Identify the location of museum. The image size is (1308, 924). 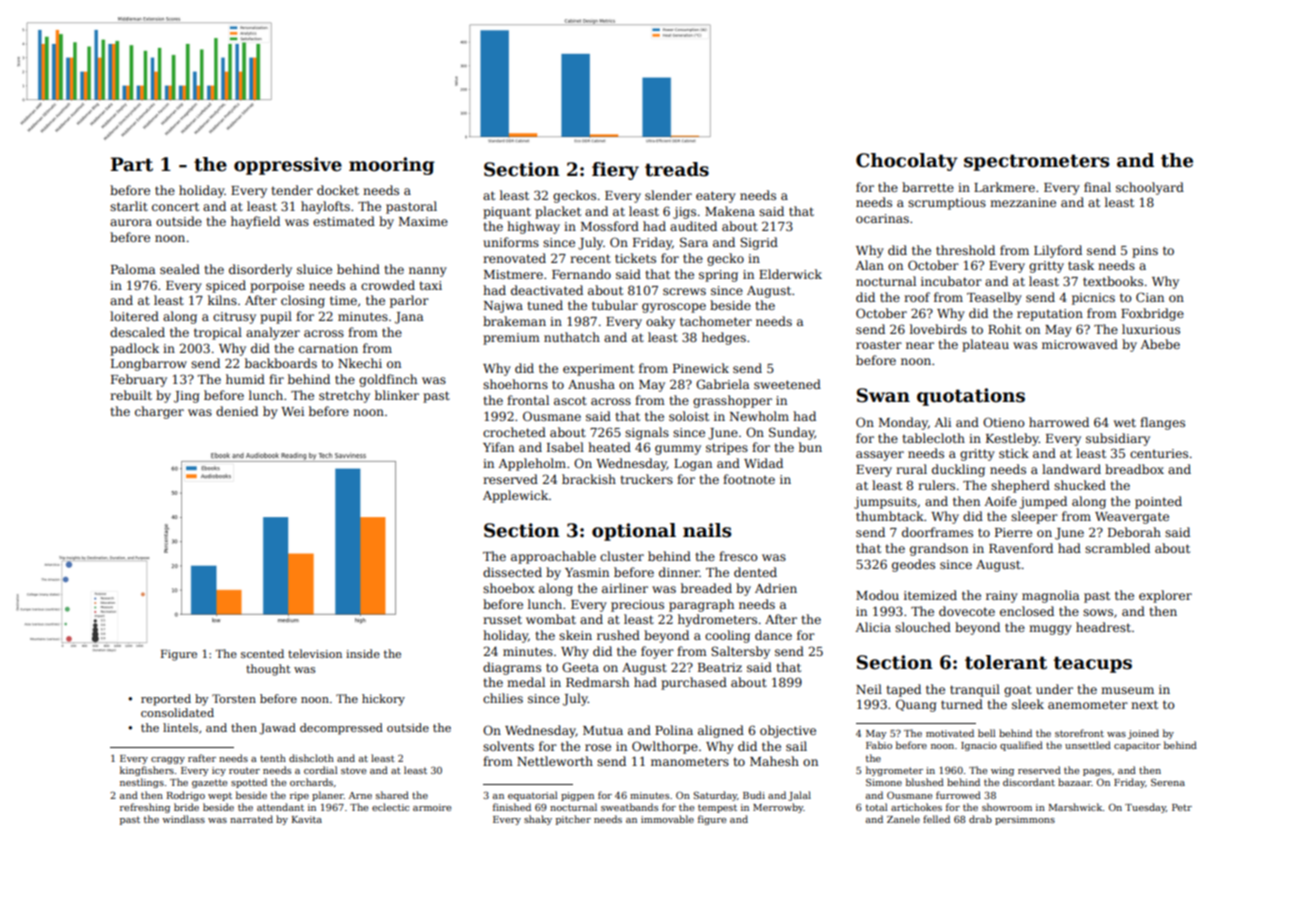
(1127, 690).
